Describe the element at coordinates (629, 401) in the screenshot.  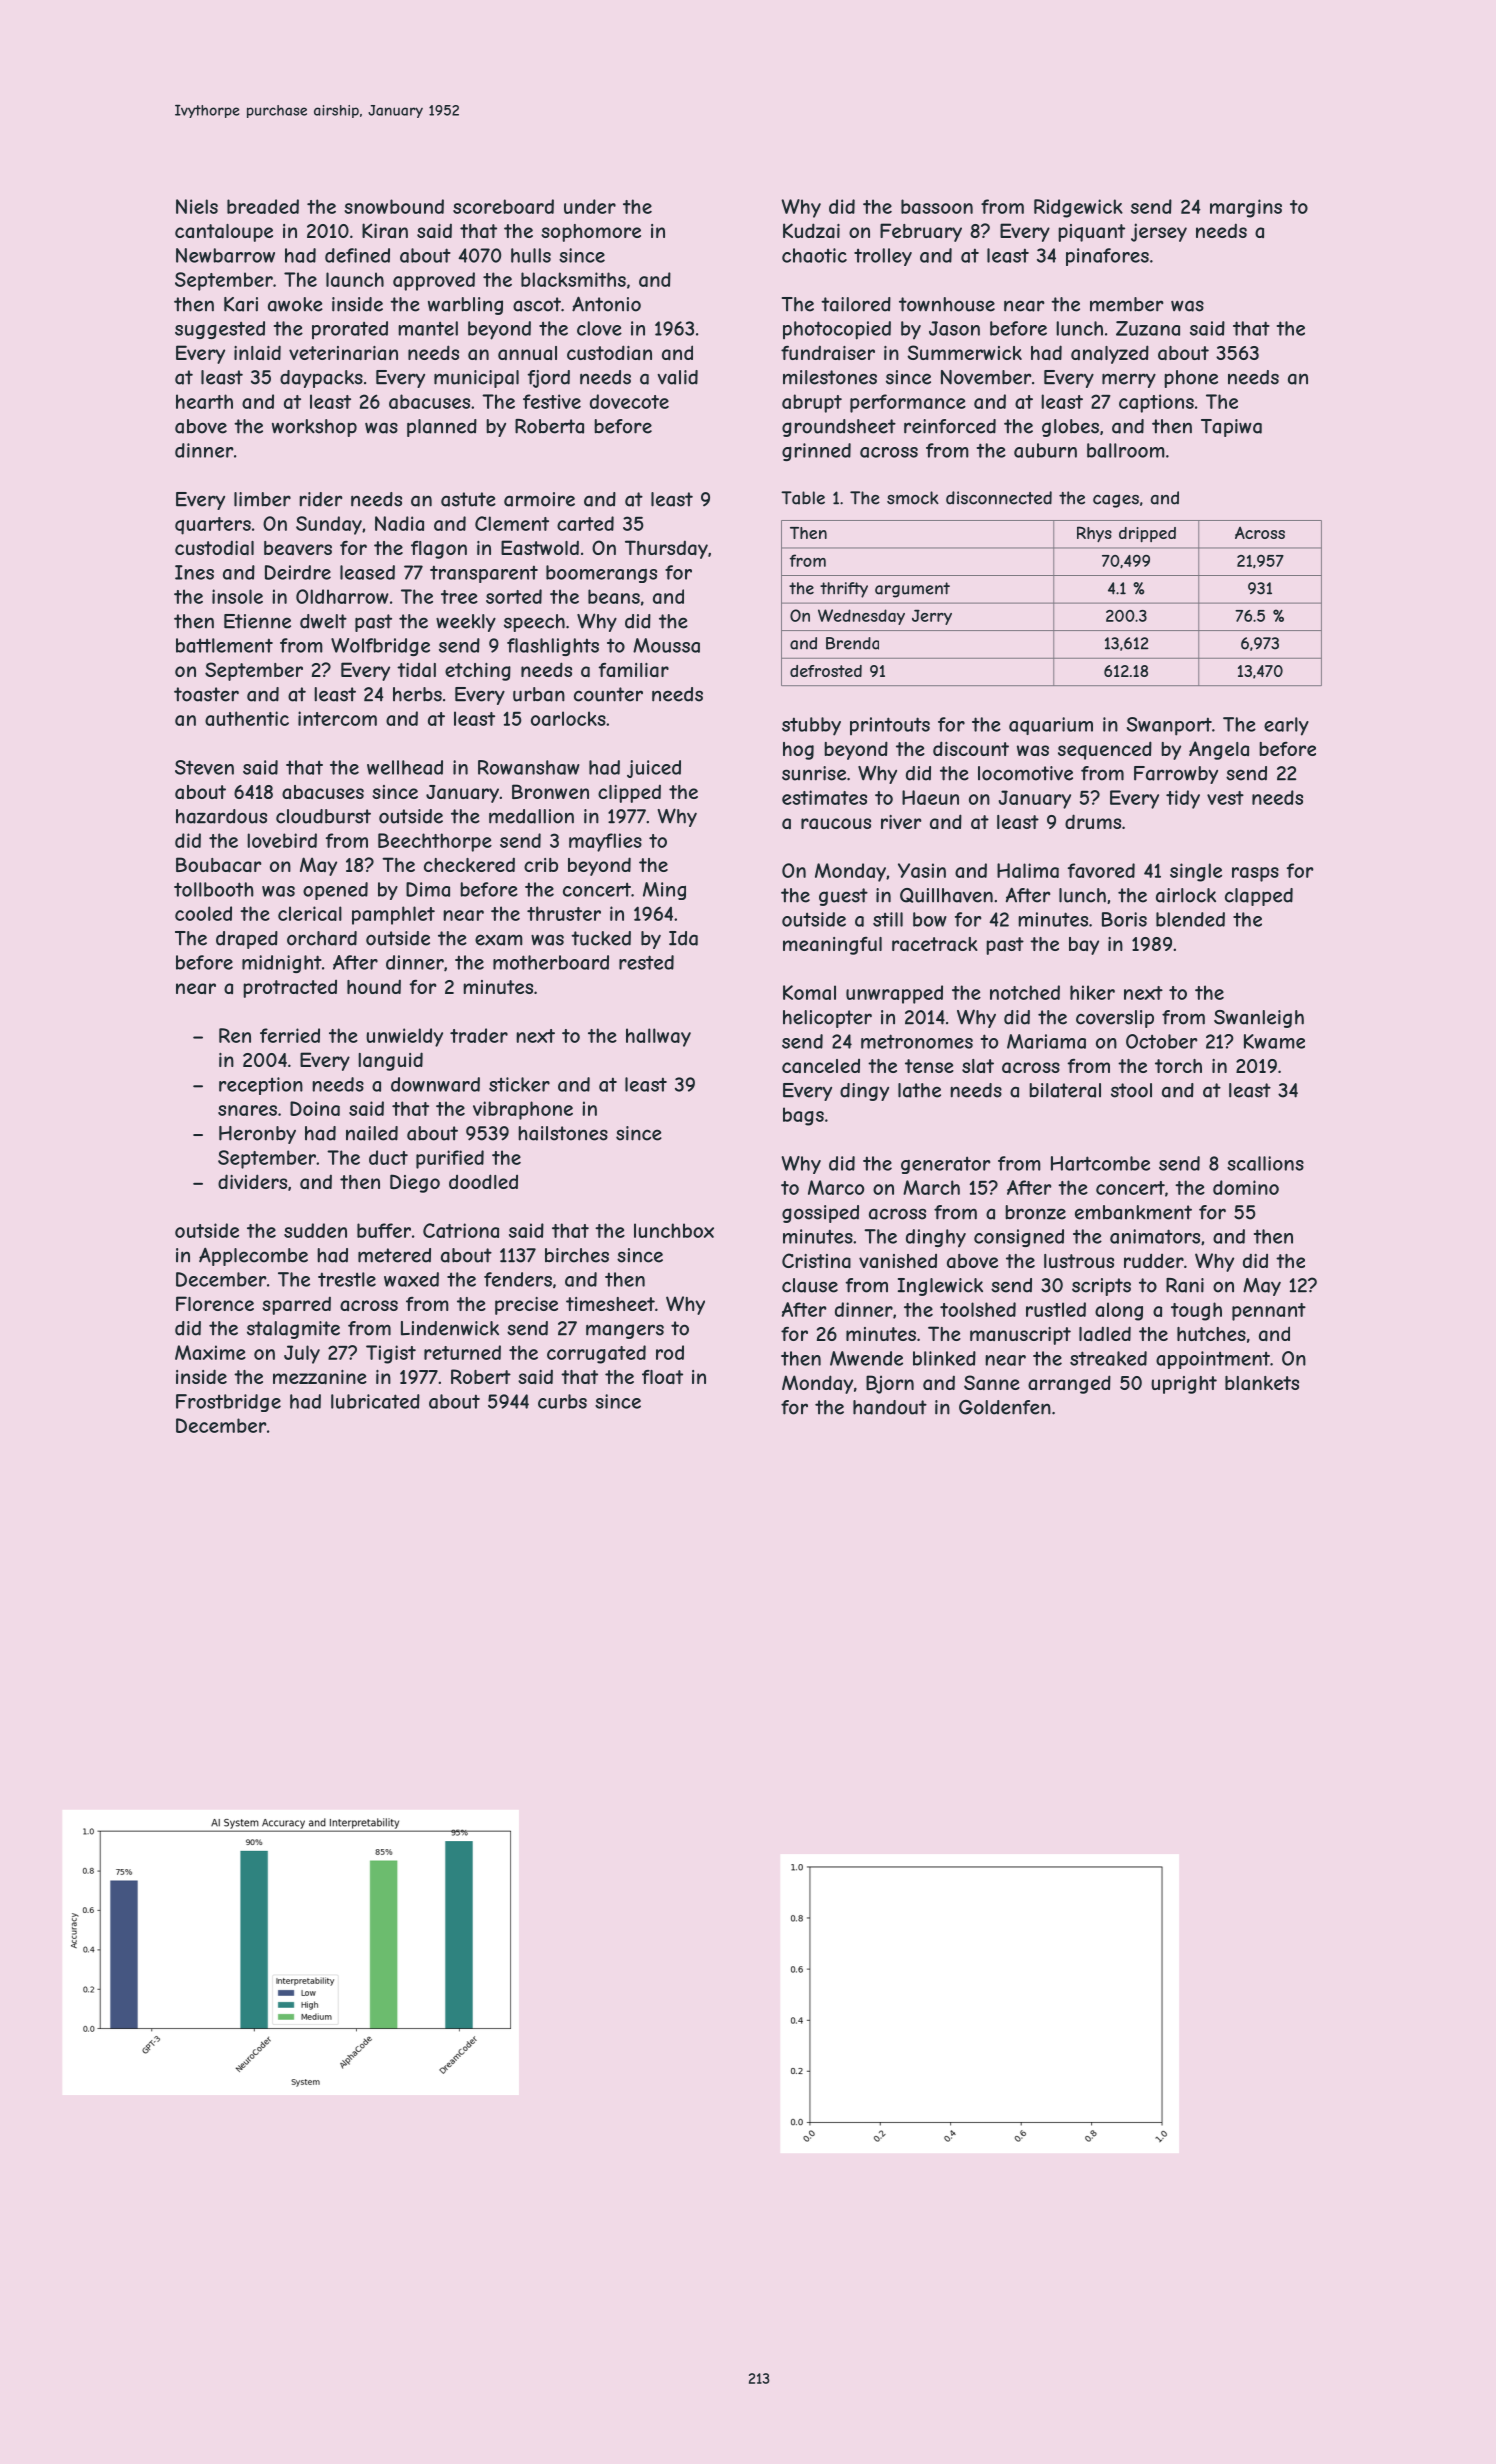
I see `dovecote` at that location.
